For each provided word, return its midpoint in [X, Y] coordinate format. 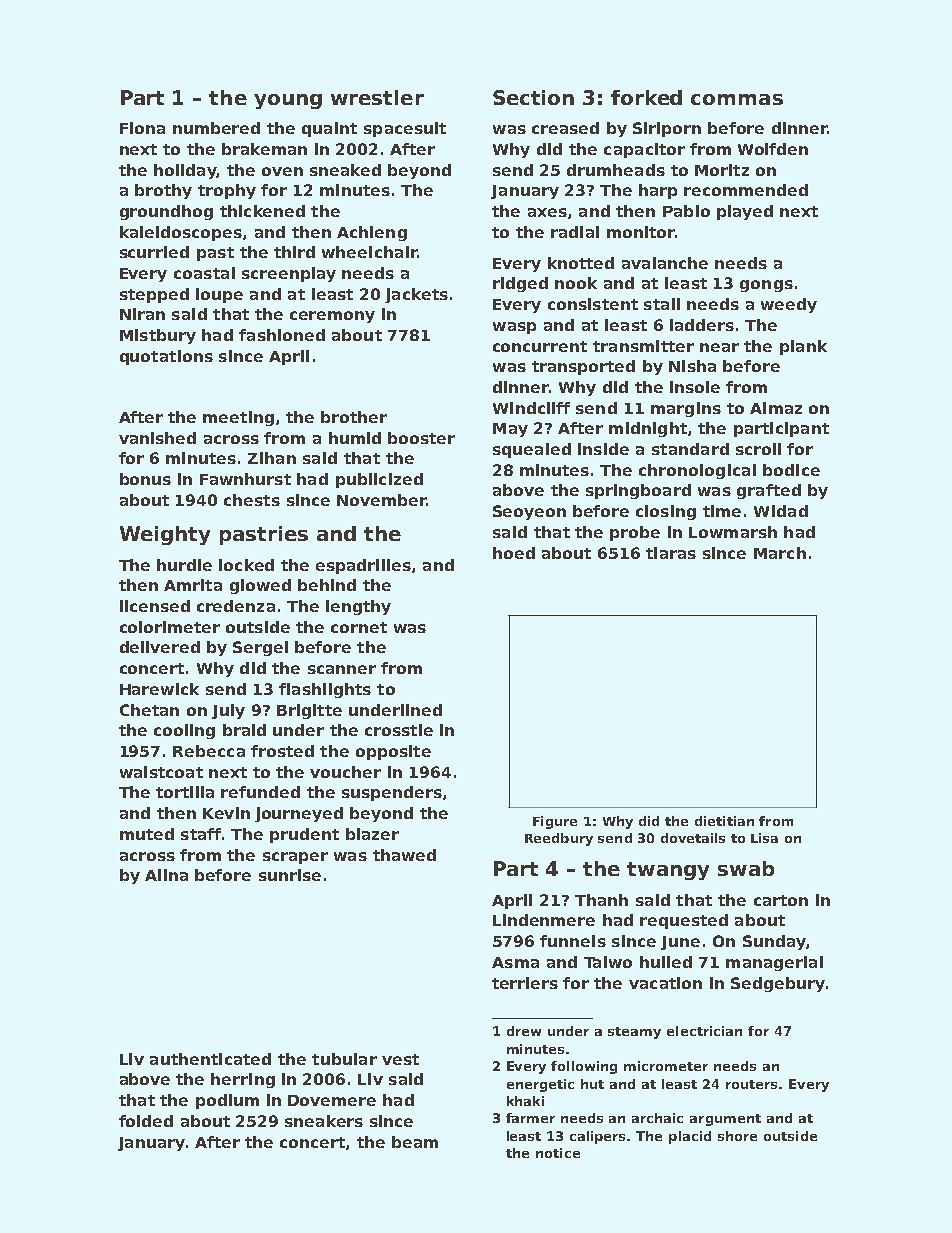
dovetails [693, 838]
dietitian [724, 821]
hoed [514, 553]
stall [662, 304]
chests [252, 500]
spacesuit [405, 129]
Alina [166, 875]
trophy [227, 191]
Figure [555, 822]
